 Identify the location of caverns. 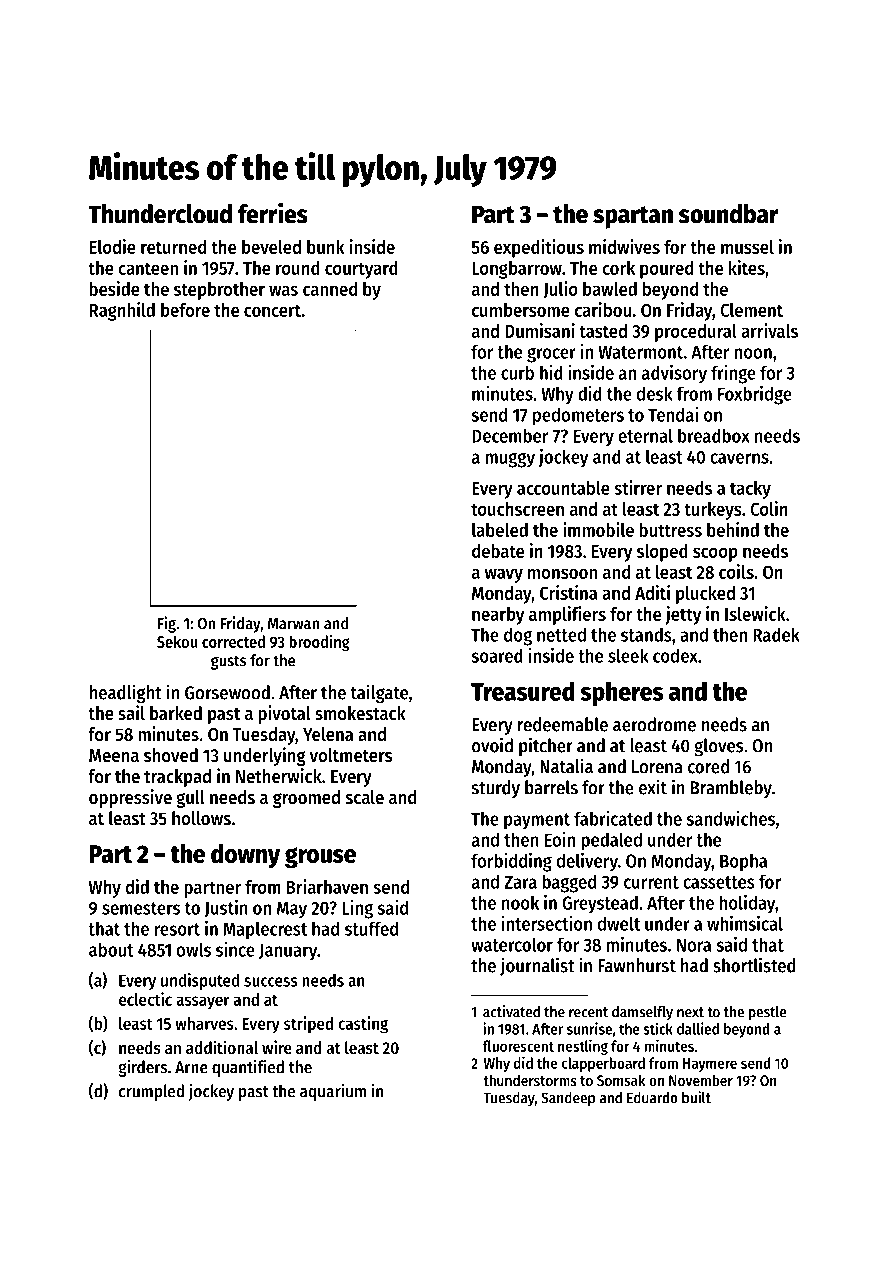
(739, 458).
